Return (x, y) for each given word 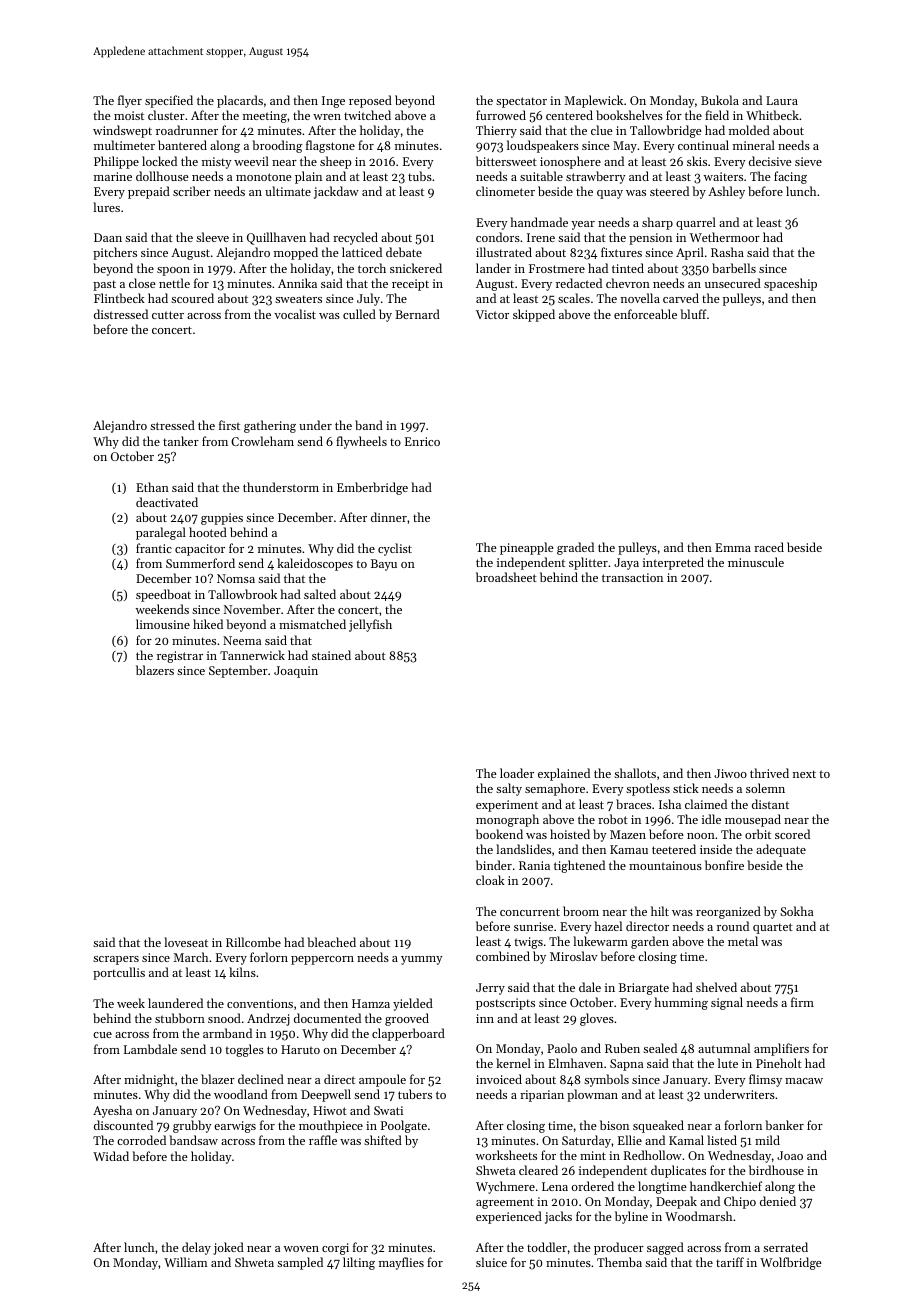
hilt (660, 911)
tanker (181, 441)
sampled (300, 1263)
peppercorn (322, 960)
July (368, 299)
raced (769, 547)
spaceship (790, 284)
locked (159, 161)
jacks (558, 1217)
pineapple (527, 548)
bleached (331, 942)
